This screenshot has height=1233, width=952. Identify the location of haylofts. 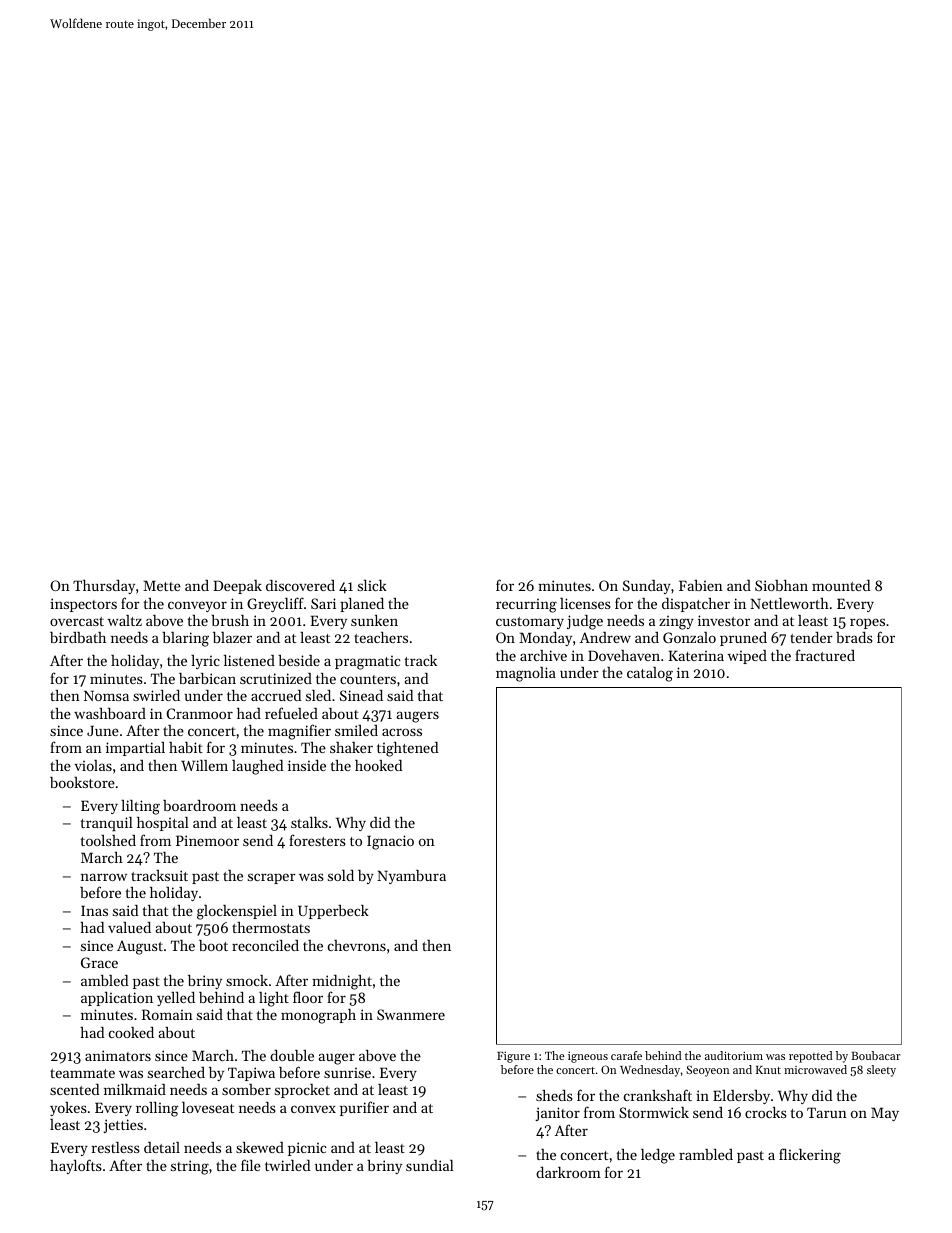
(76, 1166).
